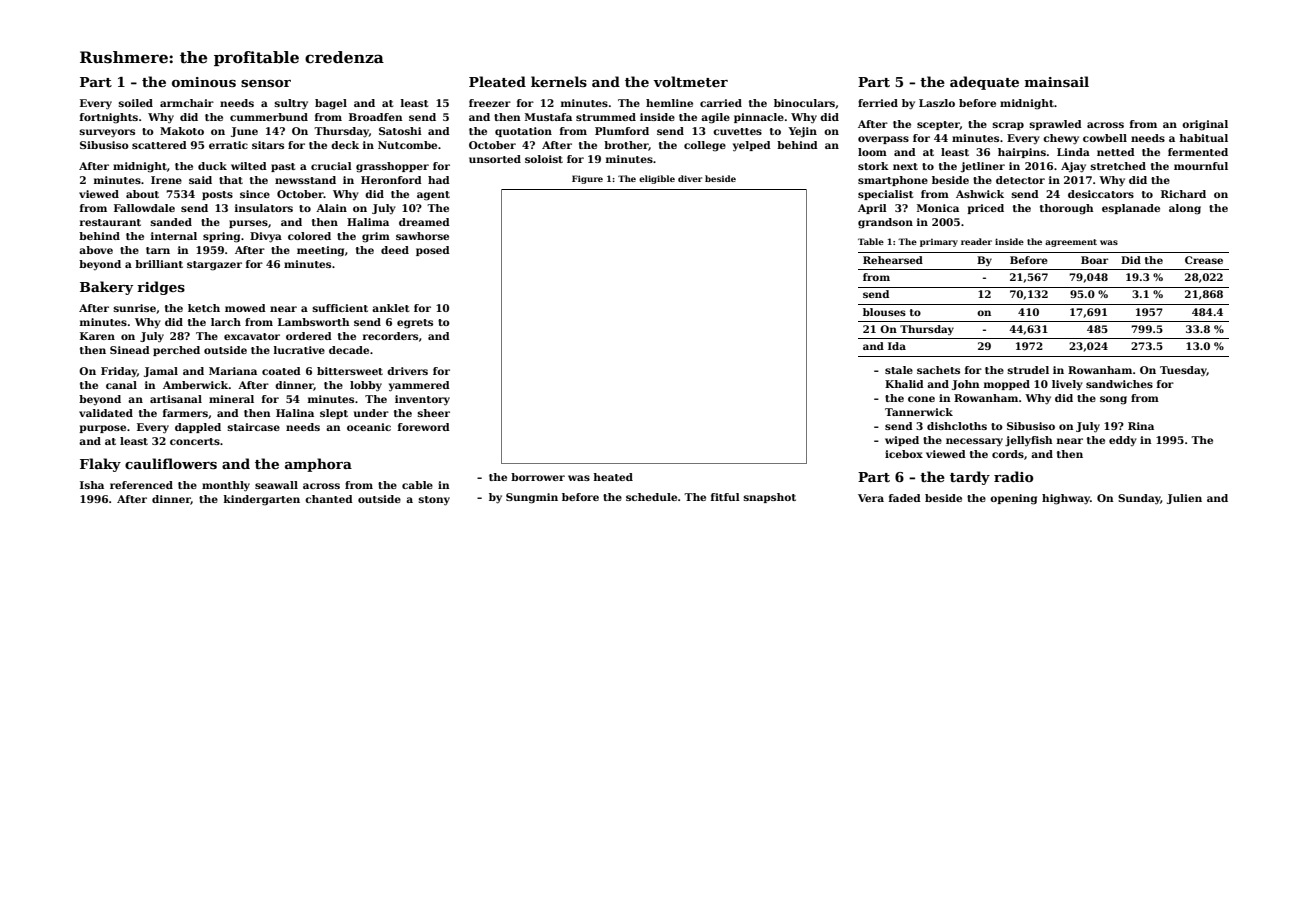 The height and width of the document is (924, 1308). I want to click on Rehearsed, so click(893, 260).
